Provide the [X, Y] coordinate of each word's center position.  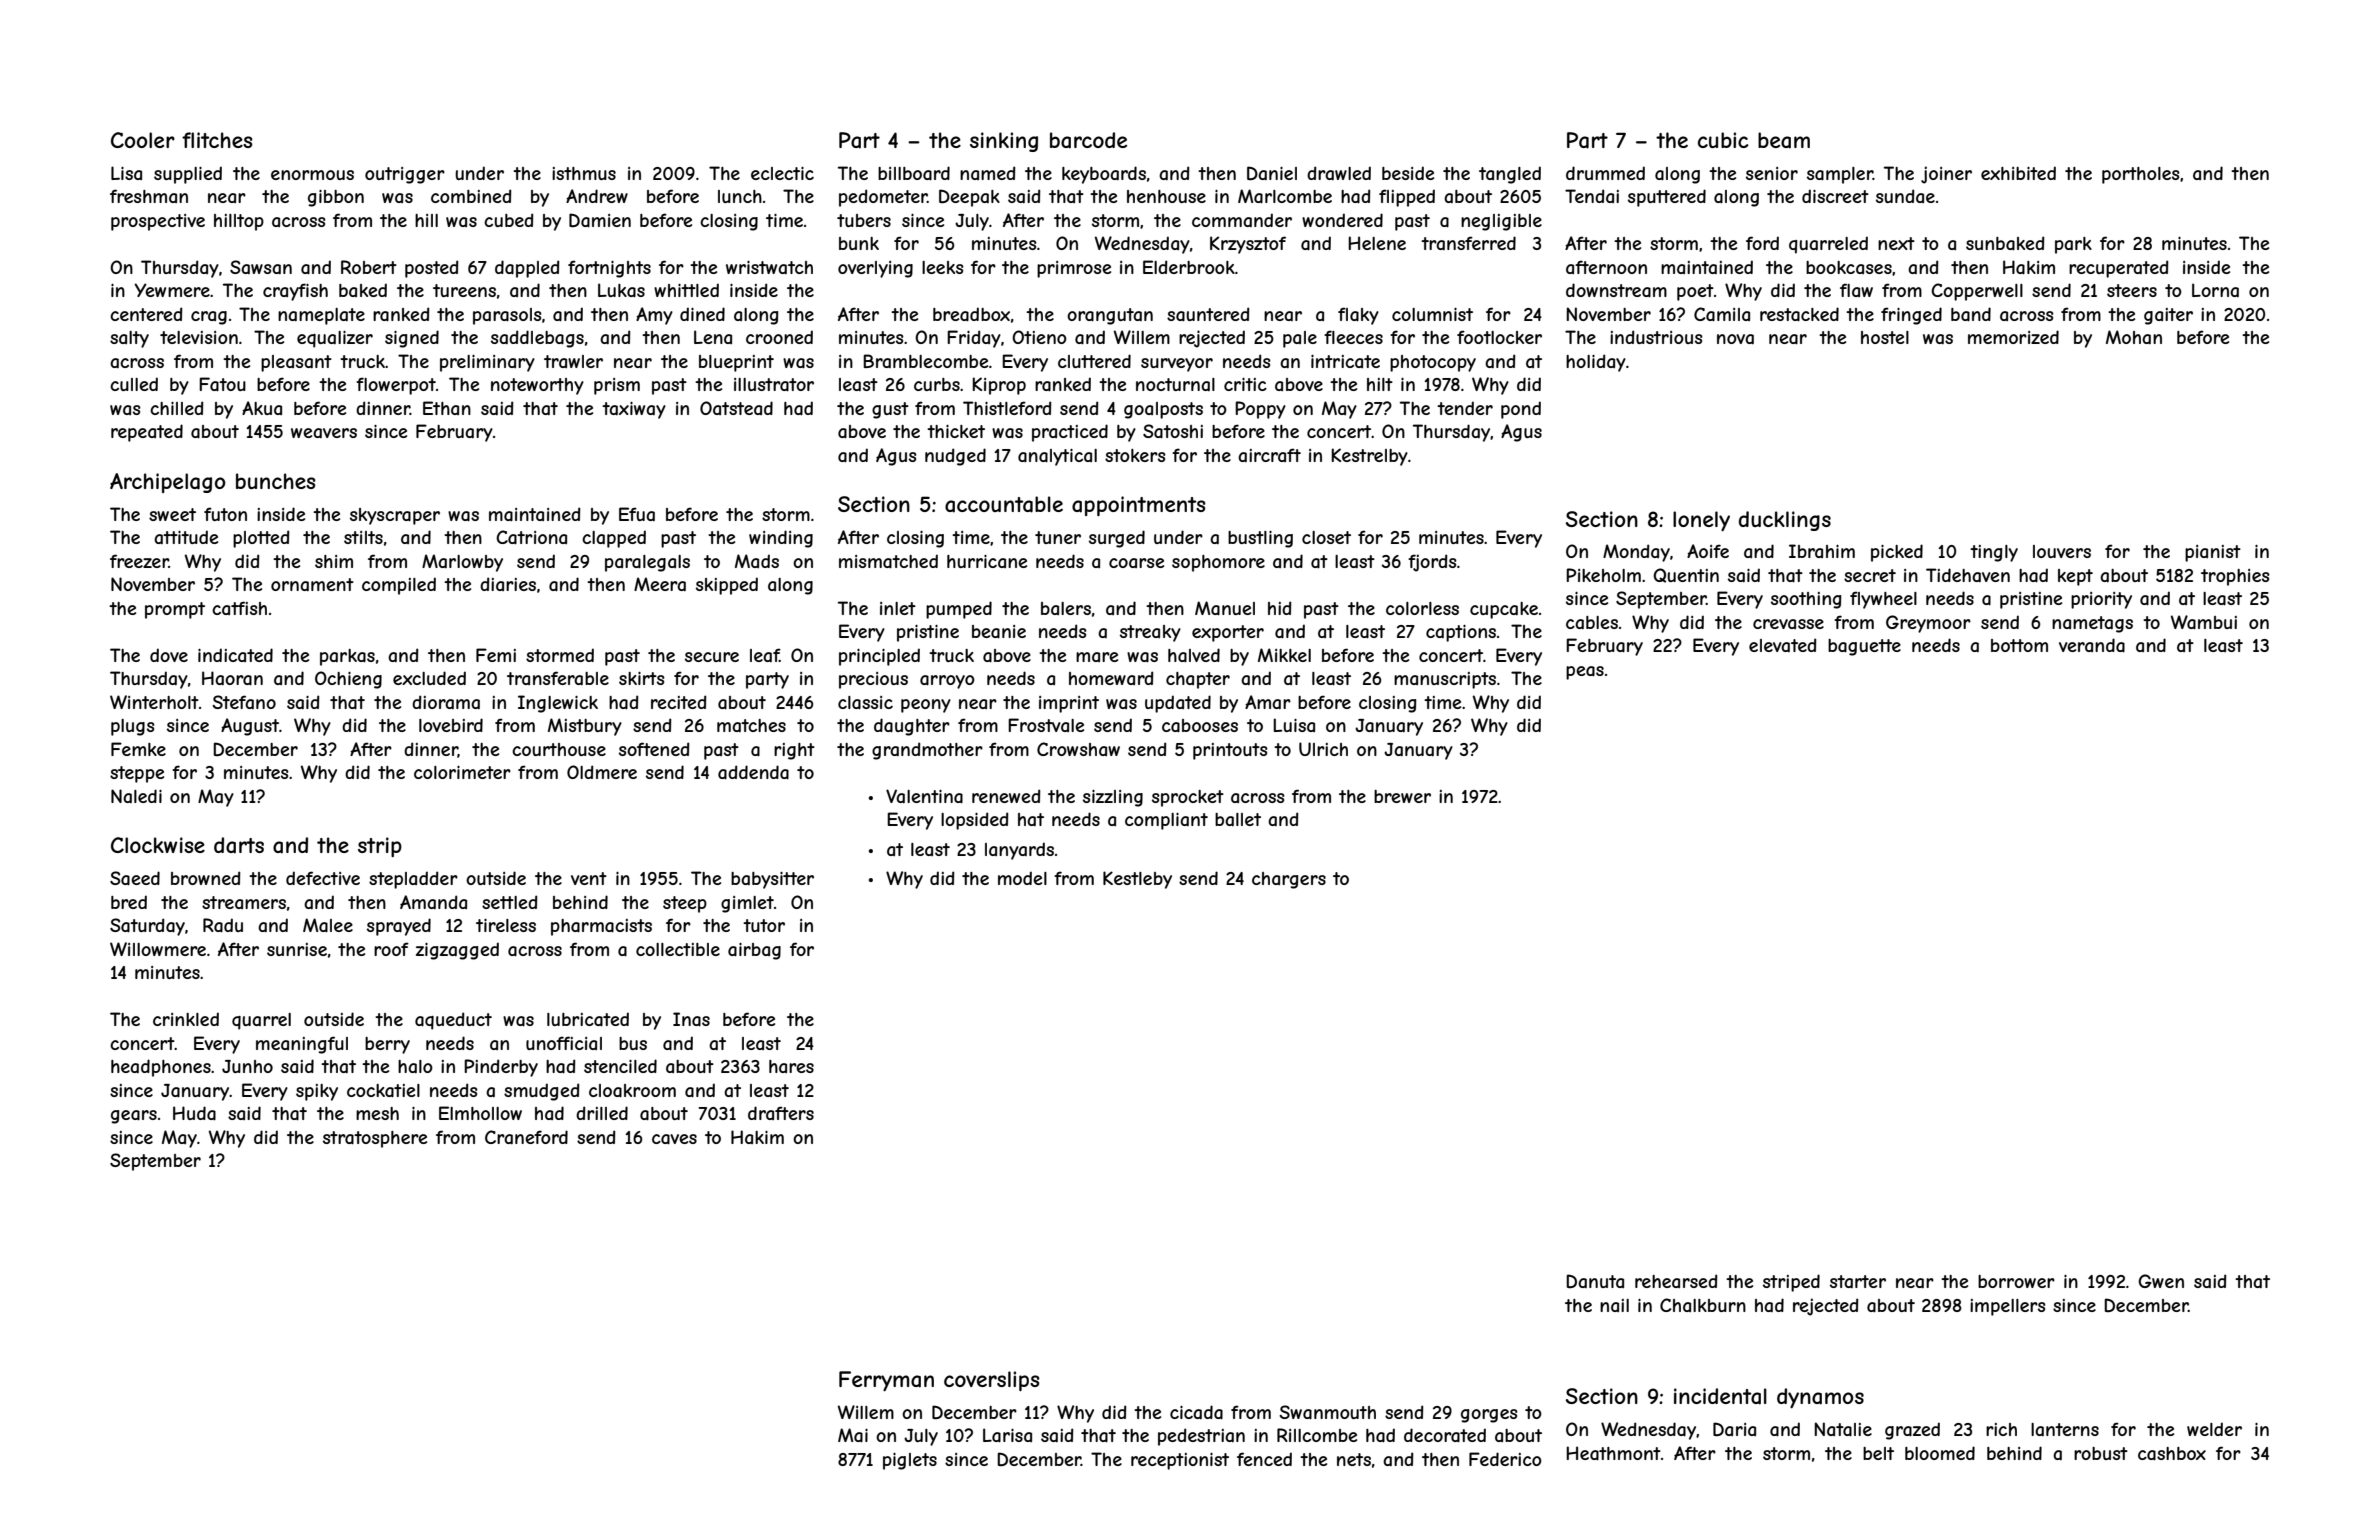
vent [589, 878]
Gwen [2161, 1281]
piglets [910, 1461]
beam [1784, 140]
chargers [1289, 880]
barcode [1088, 140]
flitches [217, 140]
